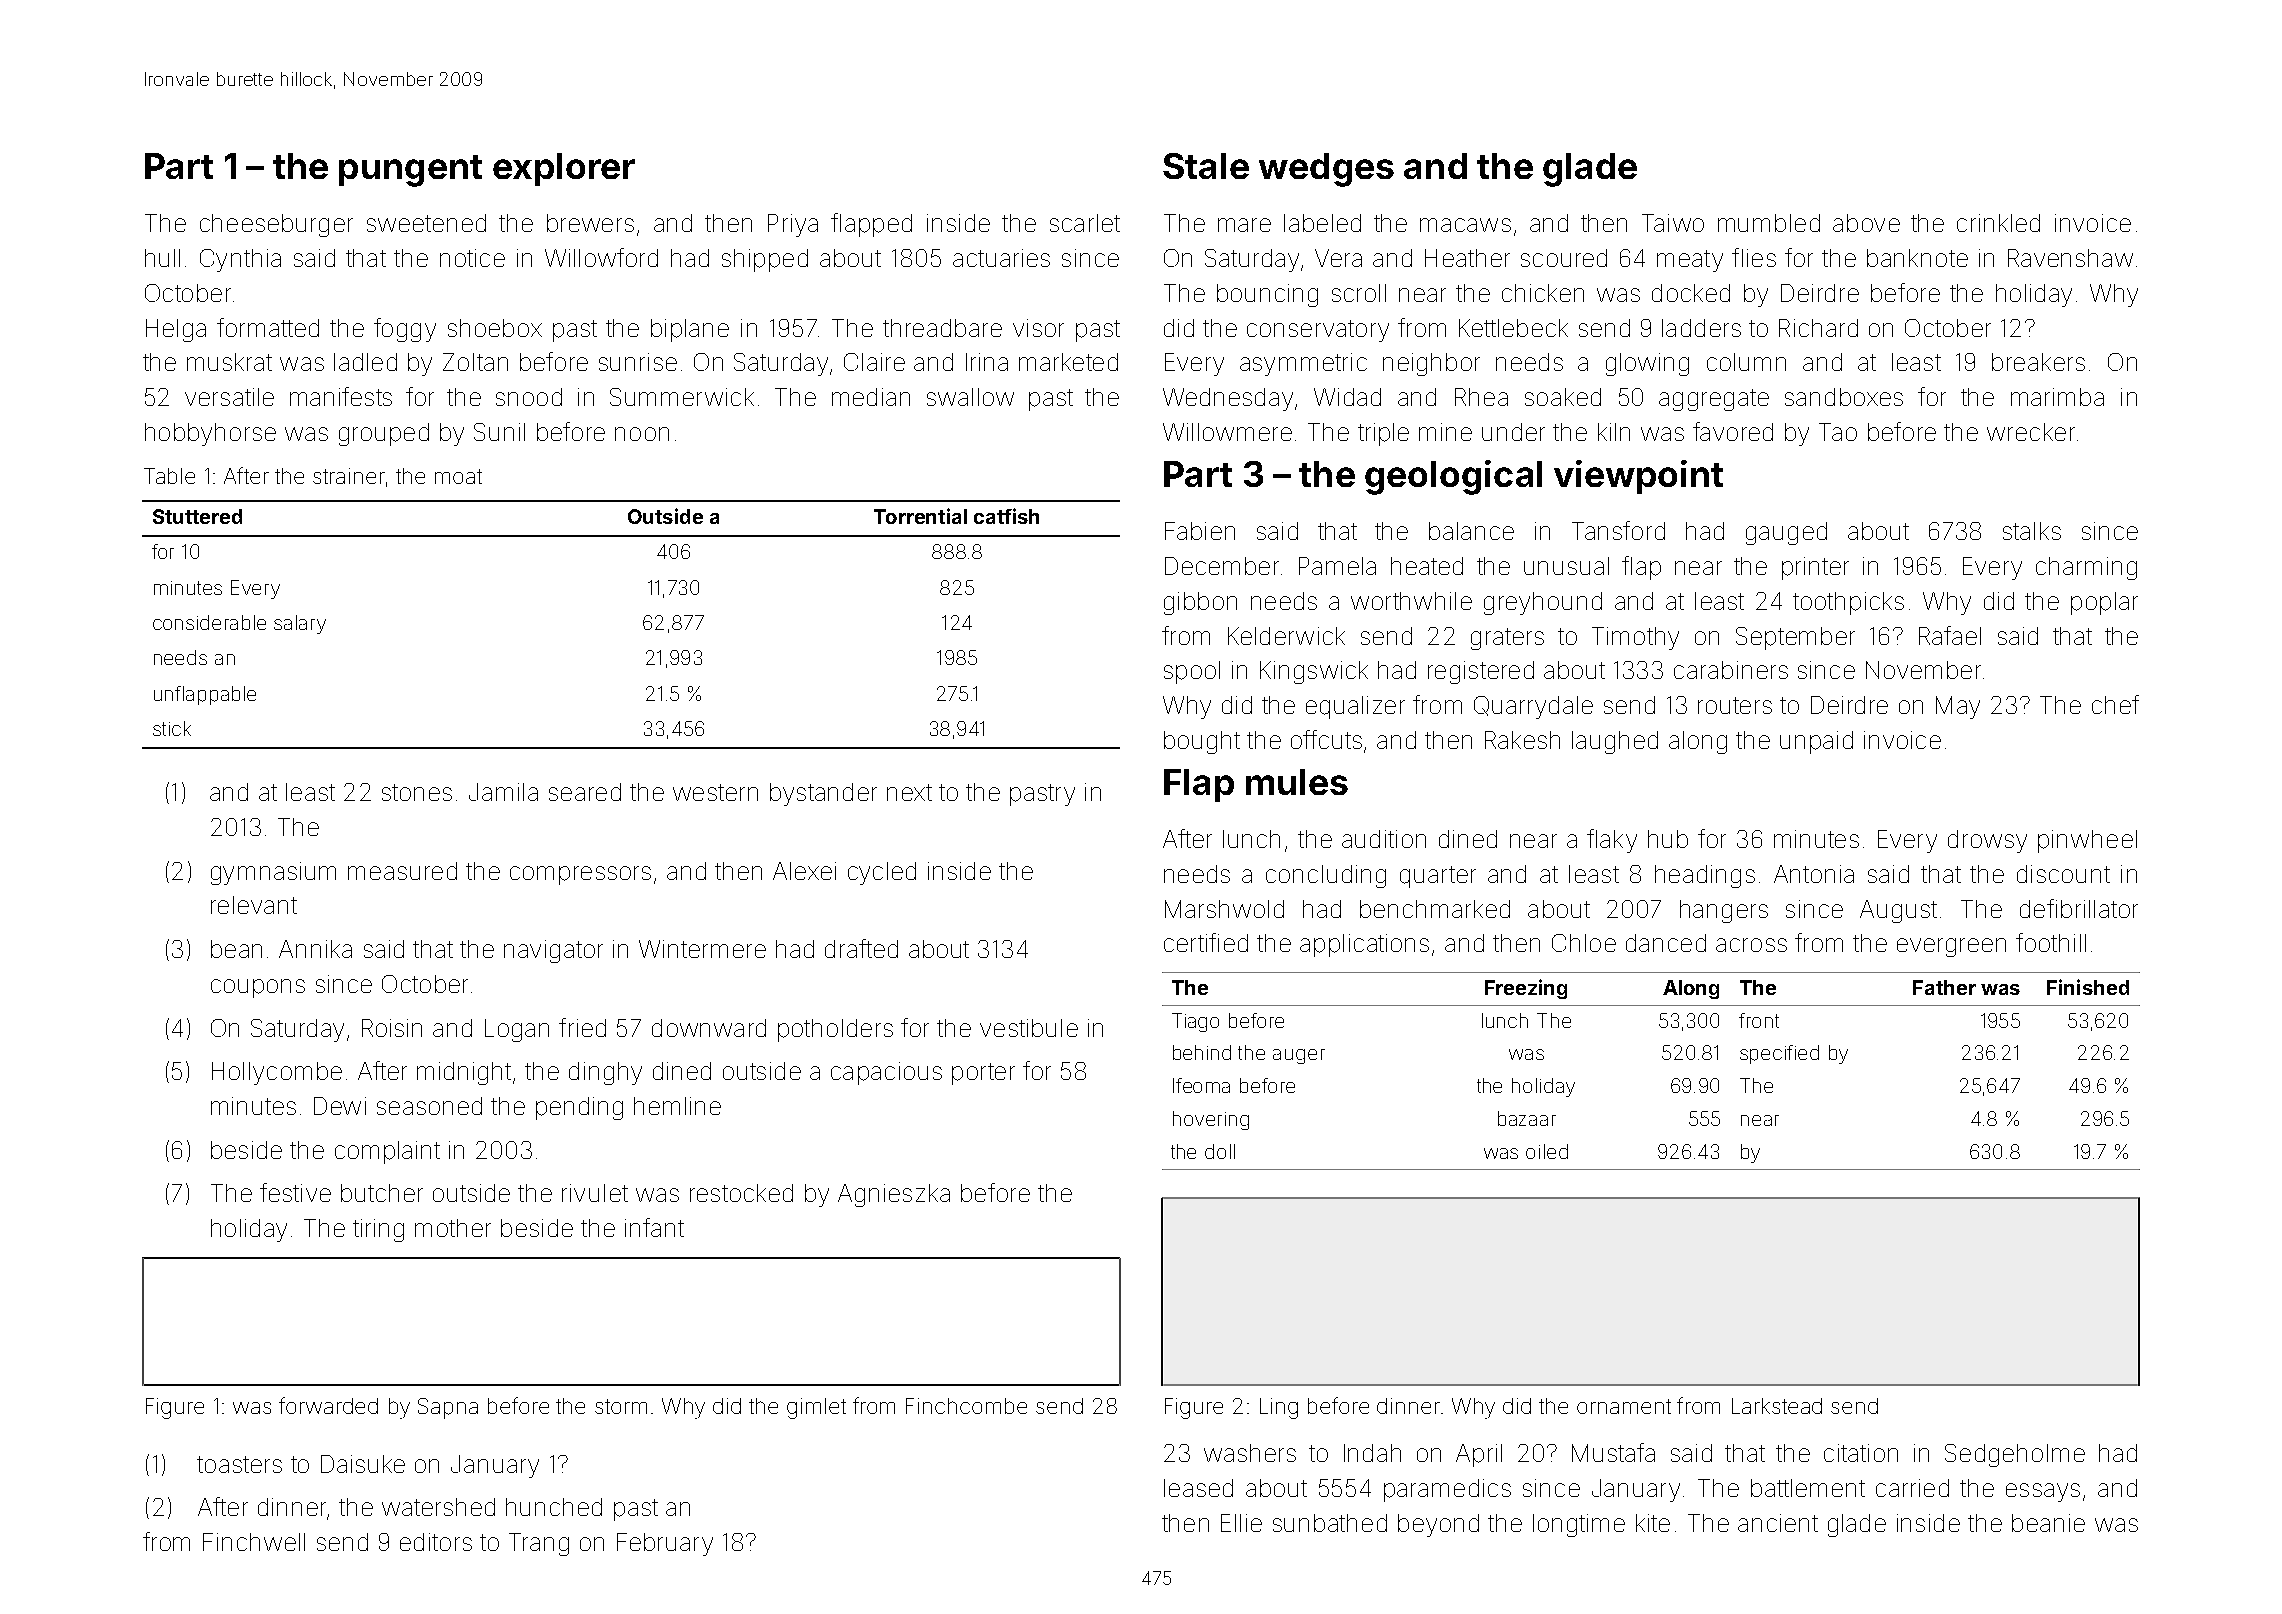 Image resolution: width=2282 pixels, height=1614 pixels. Describe the element at coordinates (1779, 1054) in the image. I see `specified` at that location.
